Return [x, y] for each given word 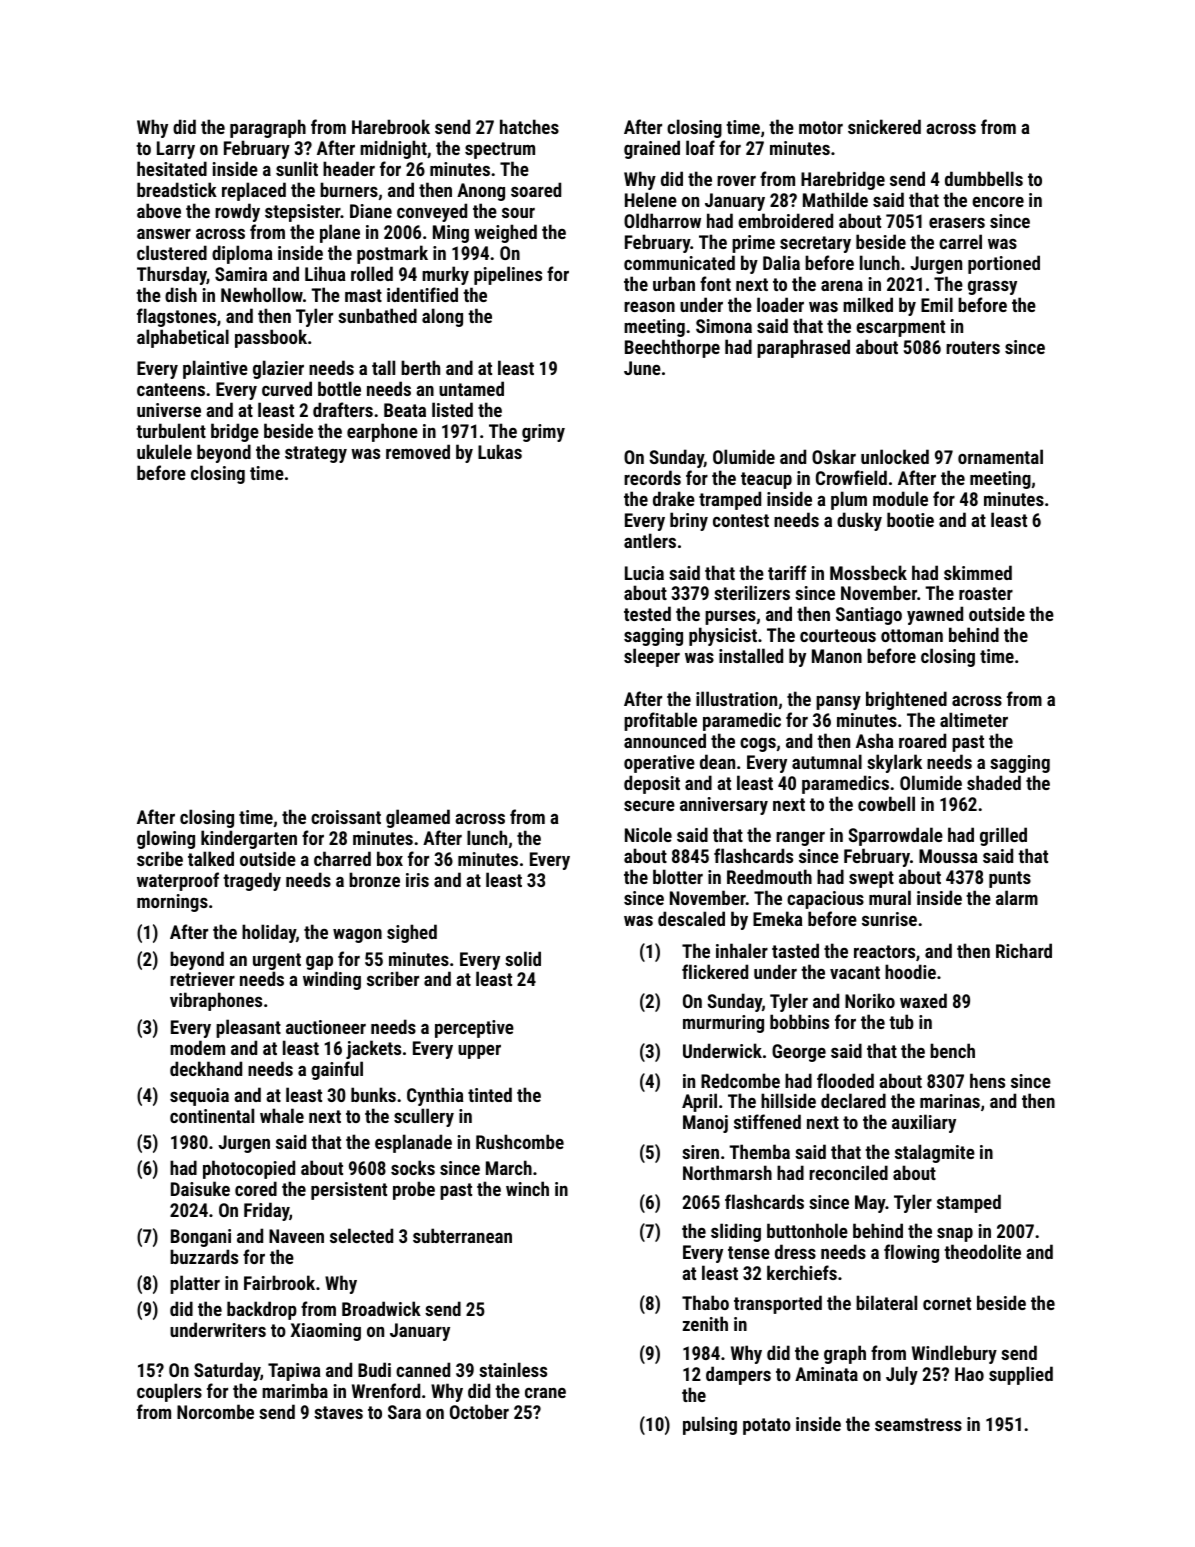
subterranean [462, 1235]
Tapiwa [294, 1372]
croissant [346, 817]
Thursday [172, 275]
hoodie [910, 971]
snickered [884, 126]
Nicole [648, 834]
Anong [481, 192]
